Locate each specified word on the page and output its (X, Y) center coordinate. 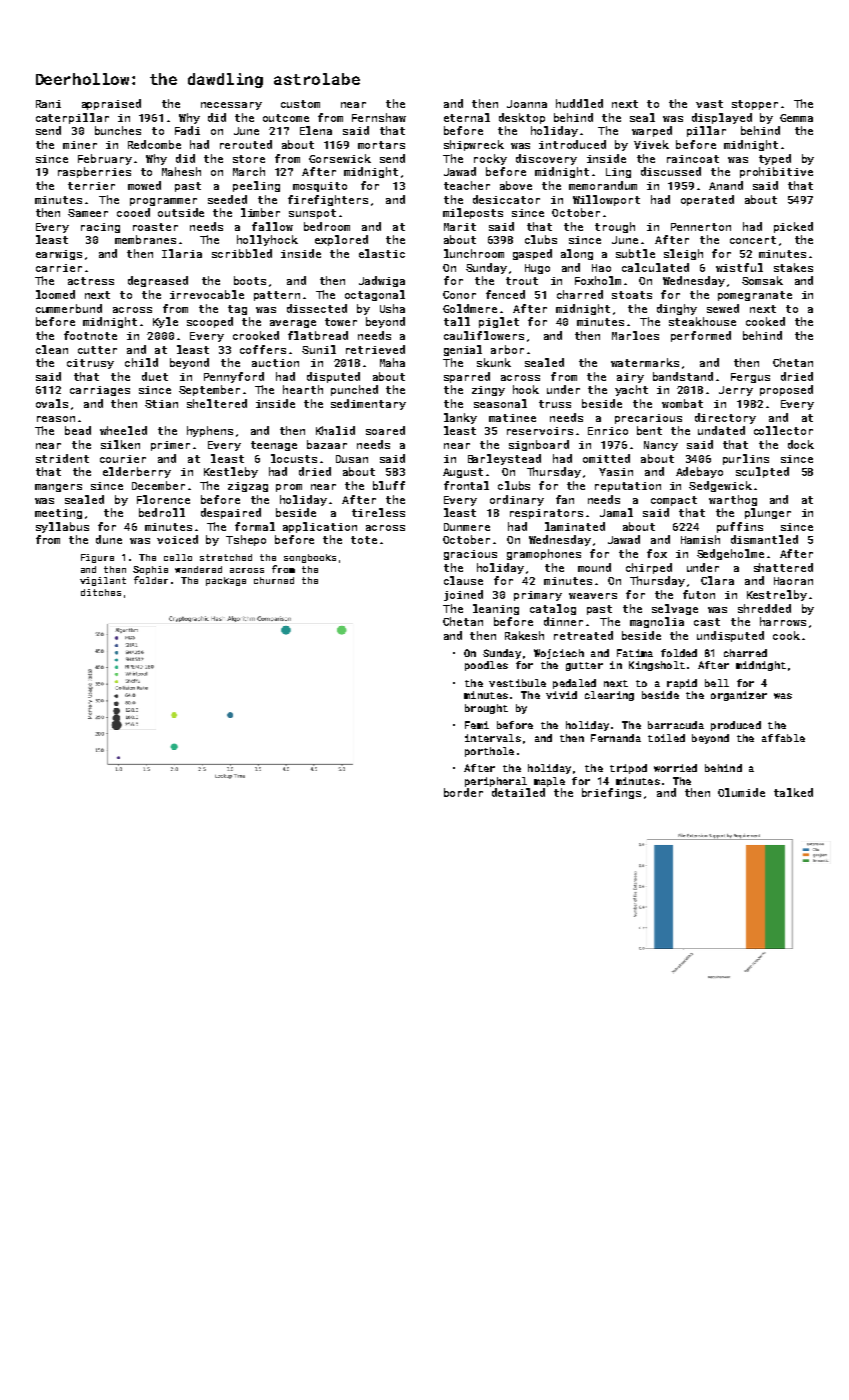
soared (385, 430)
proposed (786, 390)
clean (52, 349)
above (516, 185)
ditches (101, 592)
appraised (111, 104)
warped (652, 131)
